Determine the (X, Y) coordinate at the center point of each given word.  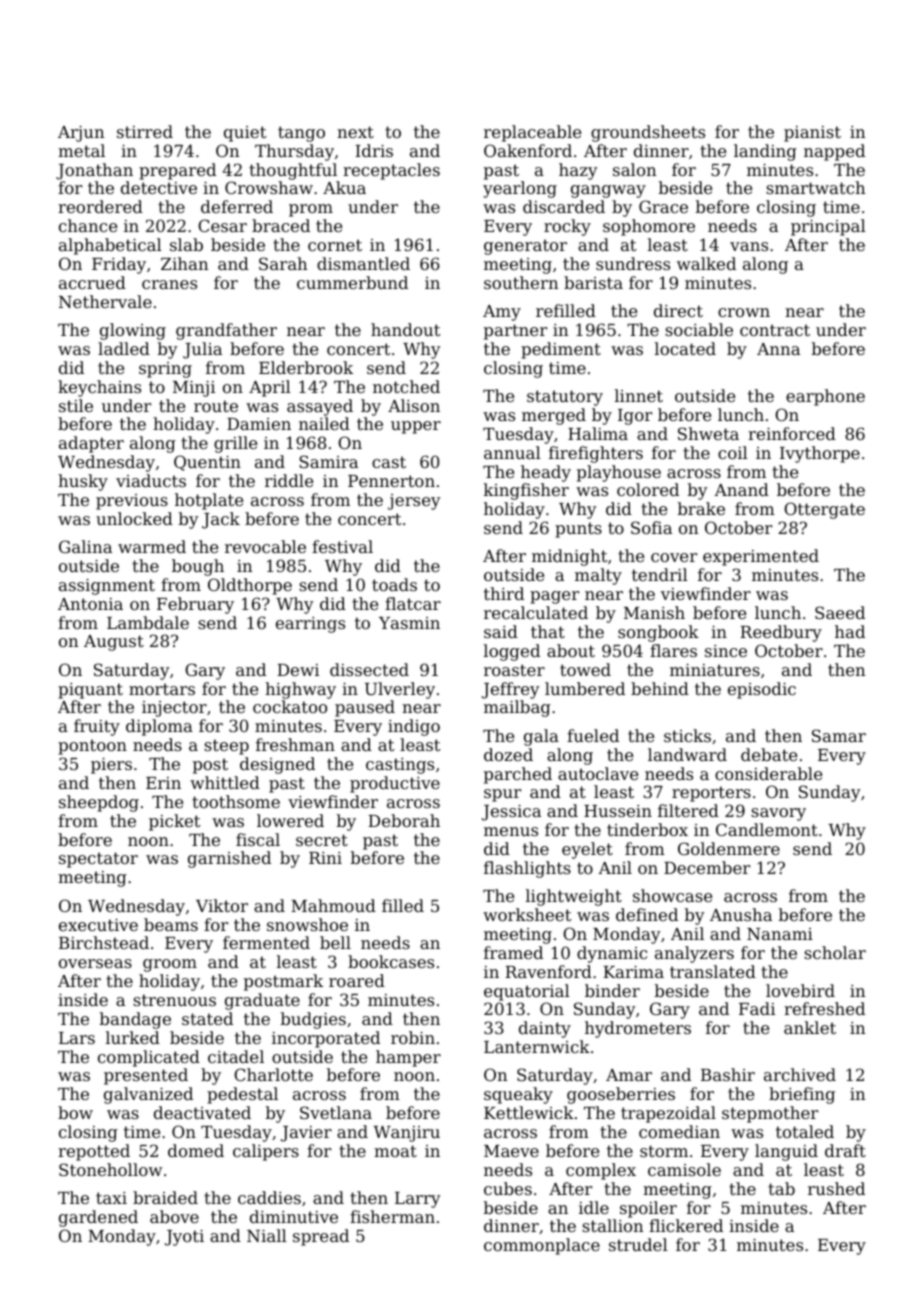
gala (541, 737)
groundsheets (648, 133)
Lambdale (148, 622)
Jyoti (184, 1238)
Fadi (757, 1008)
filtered (688, 810)
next (355, 132)
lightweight (574, 897)
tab (781, 1188)
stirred (145, 131)
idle (594, 1207)
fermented (266, 942)
